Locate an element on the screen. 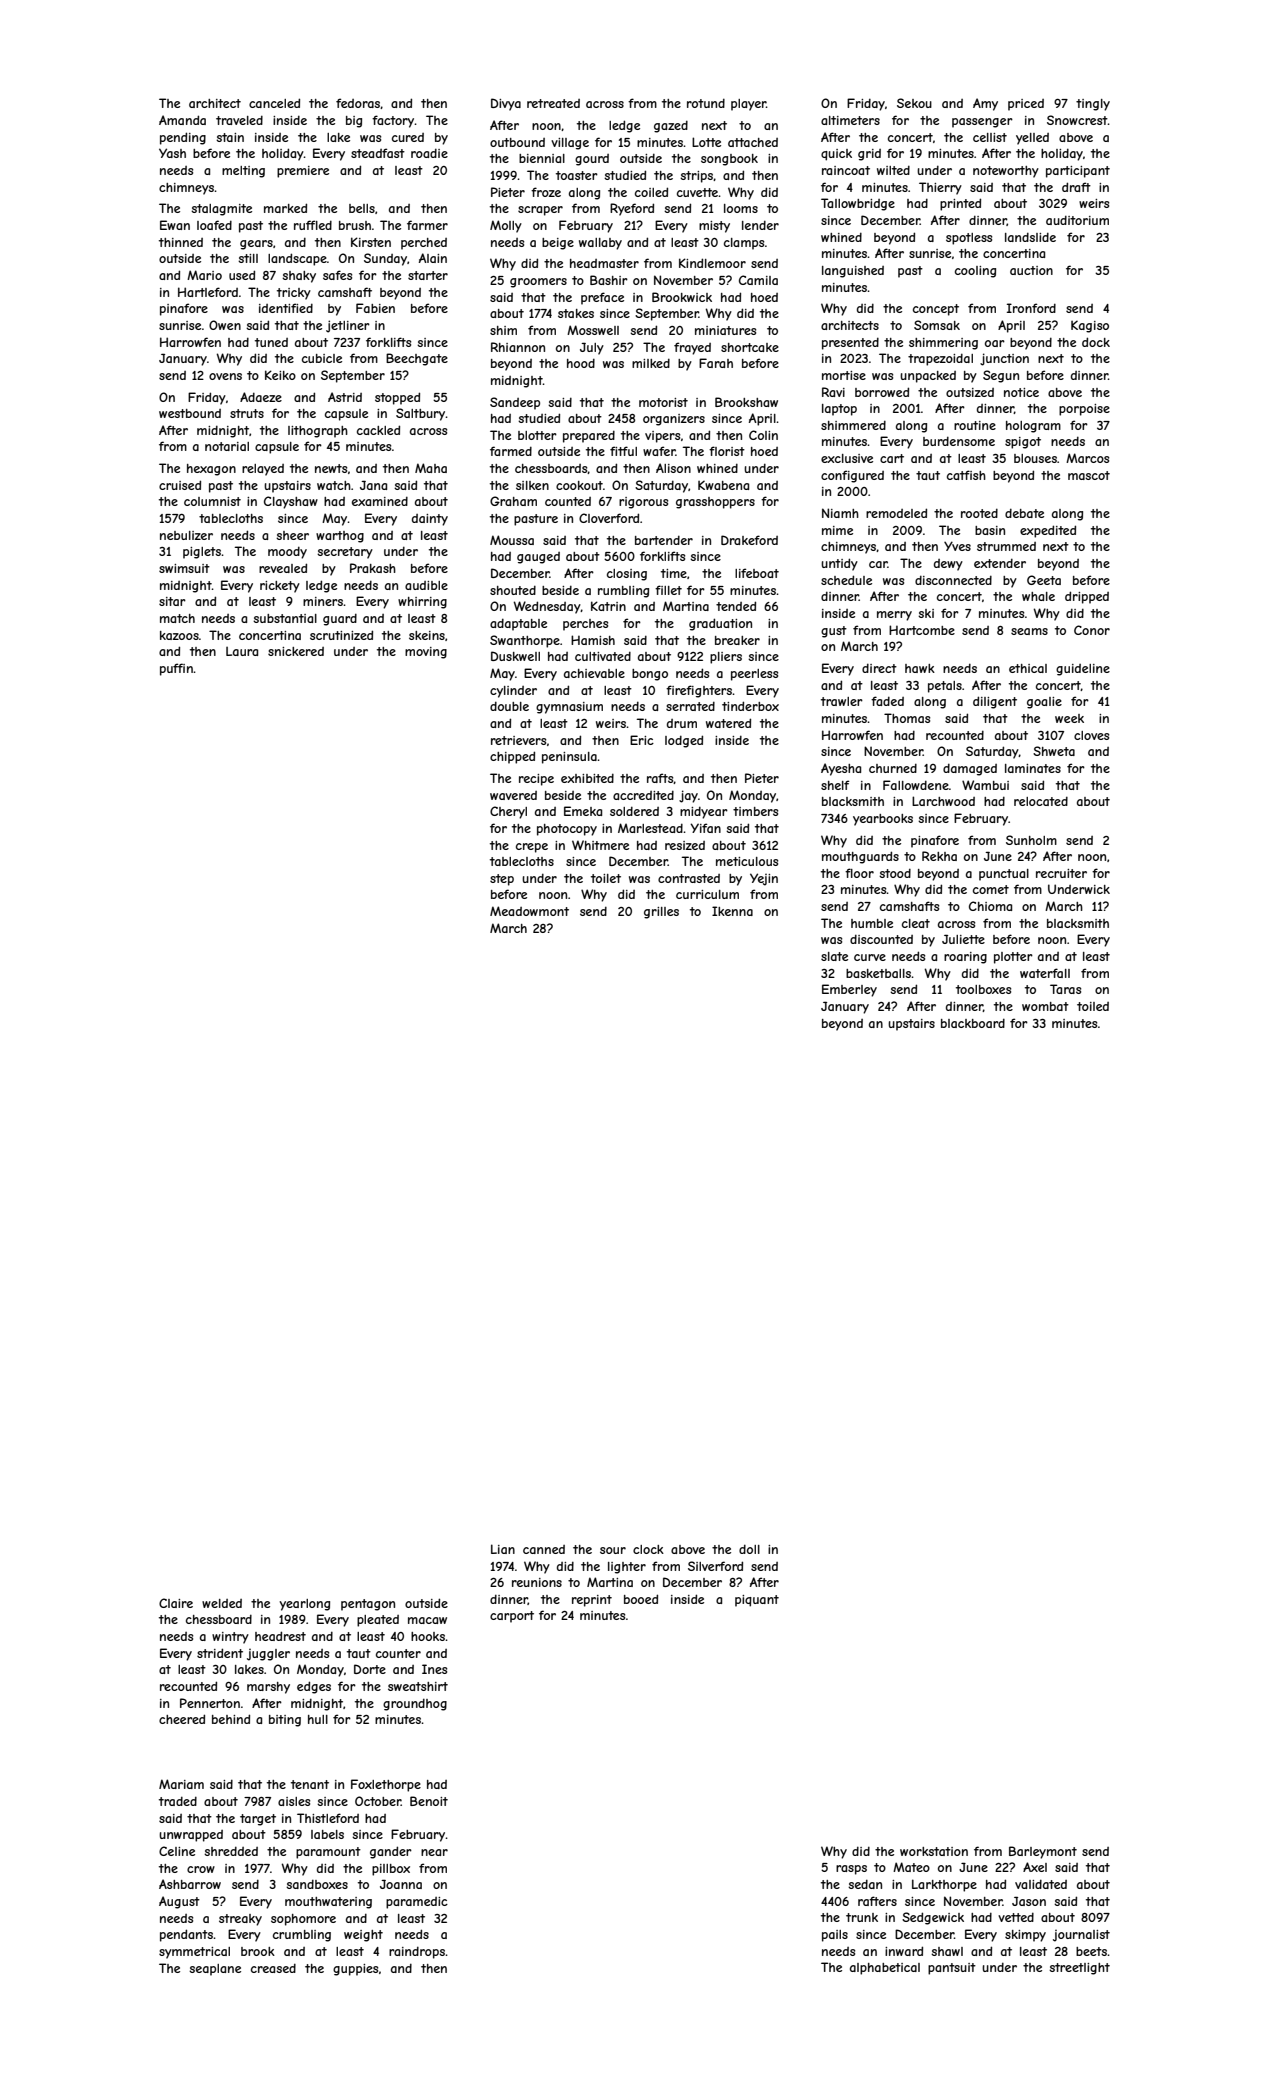 The image size is (1269, 2090). doll is located at coordinates (749, 1549).
